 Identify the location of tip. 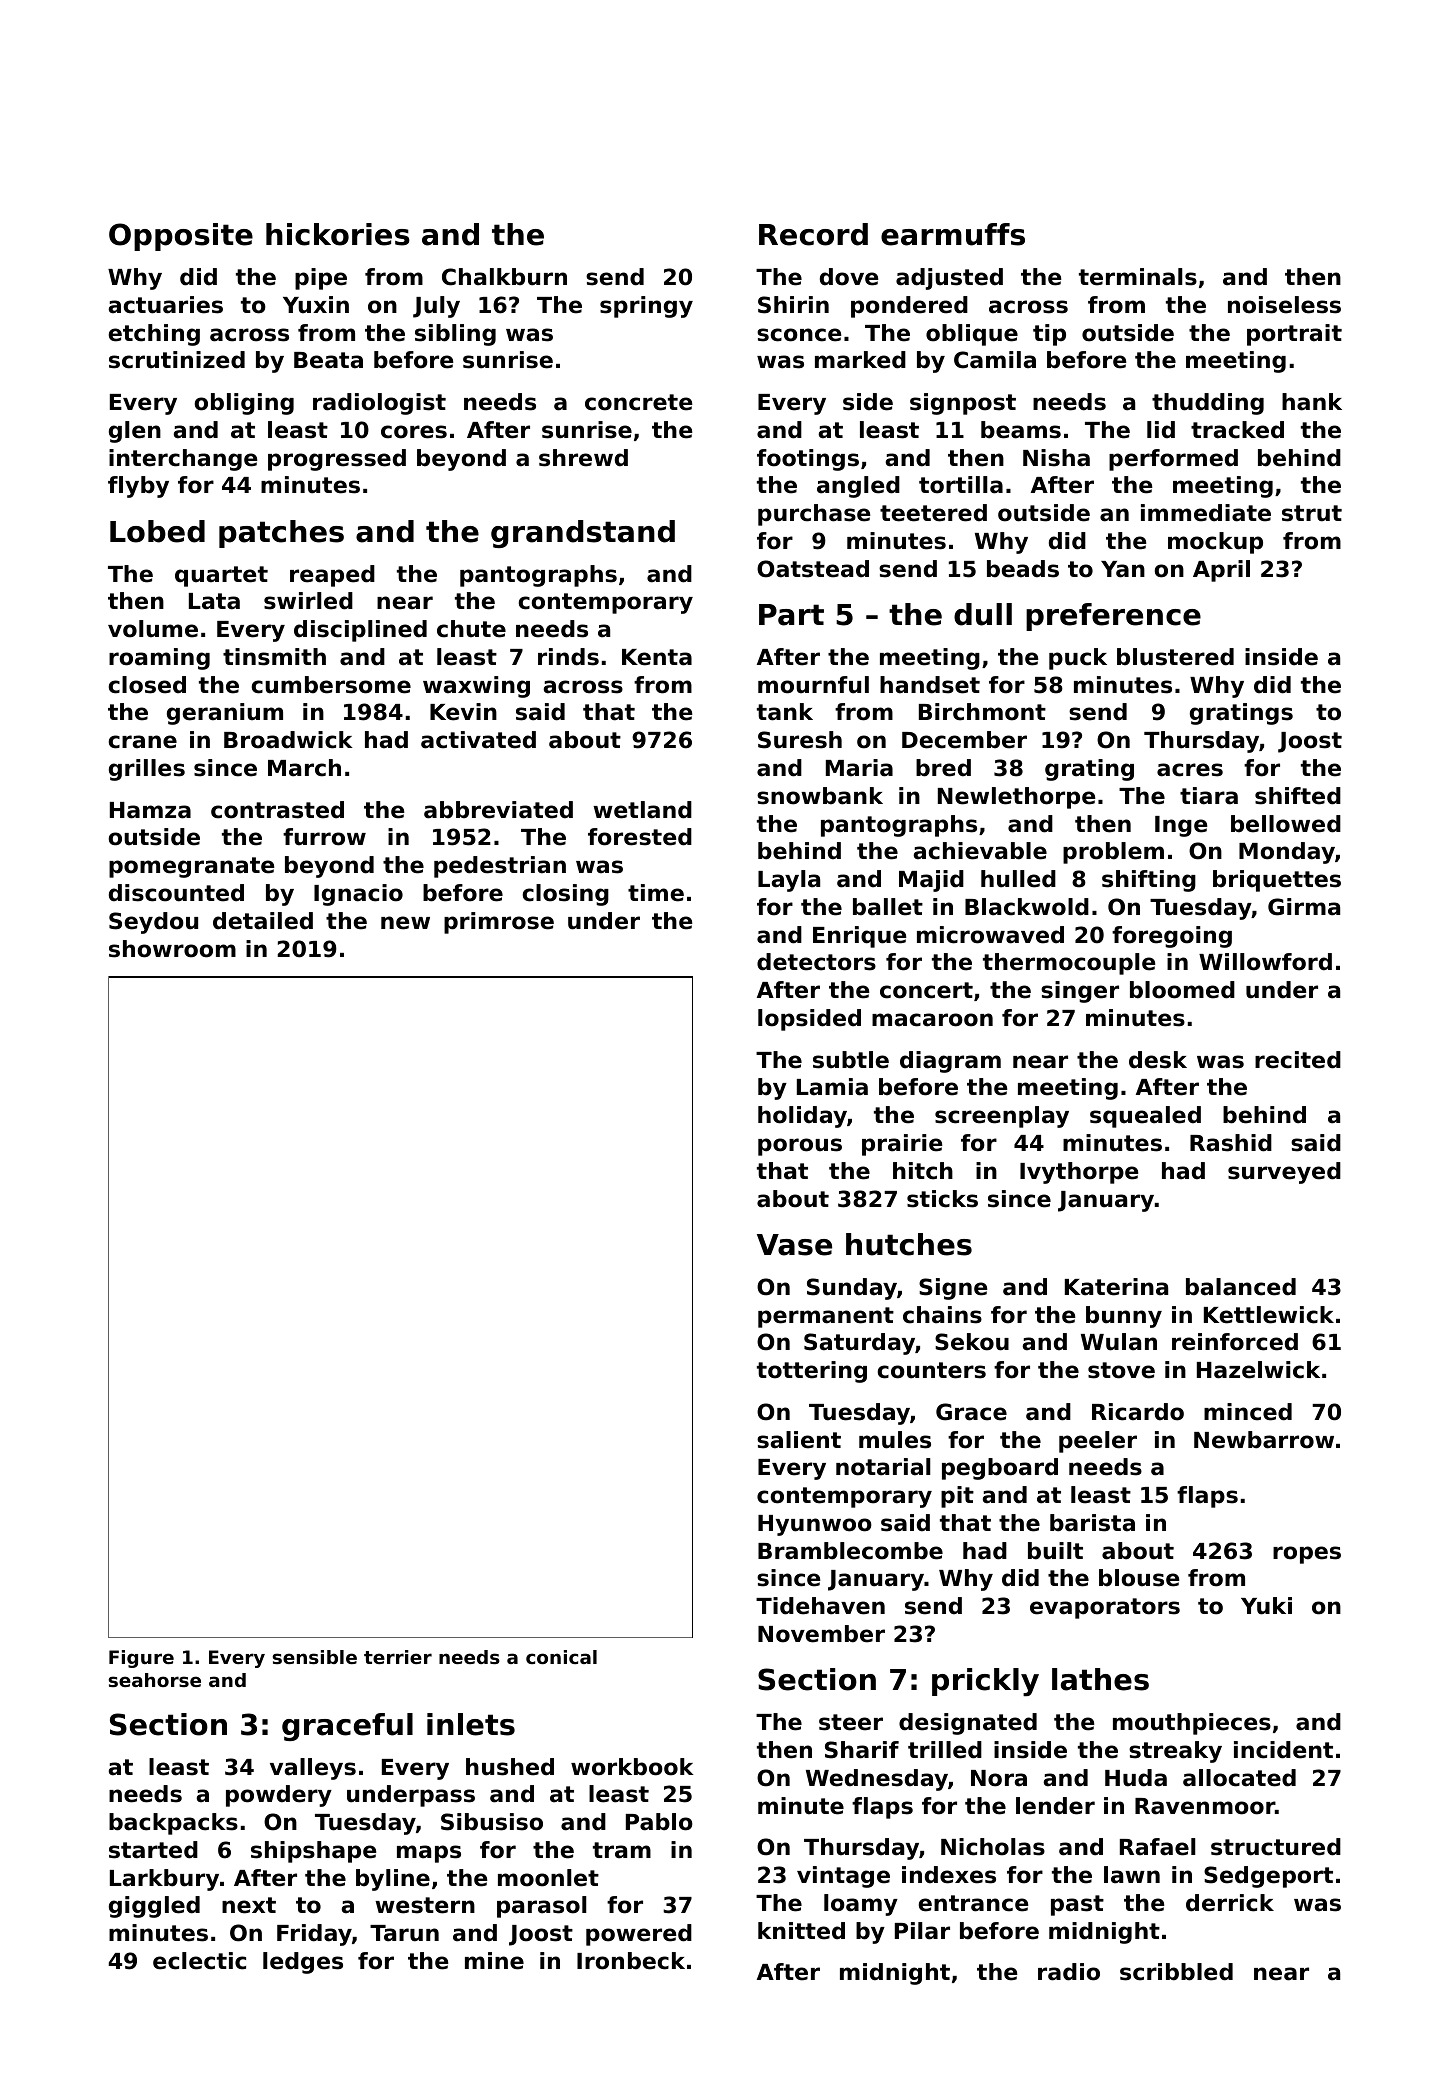
(1049, 335).
